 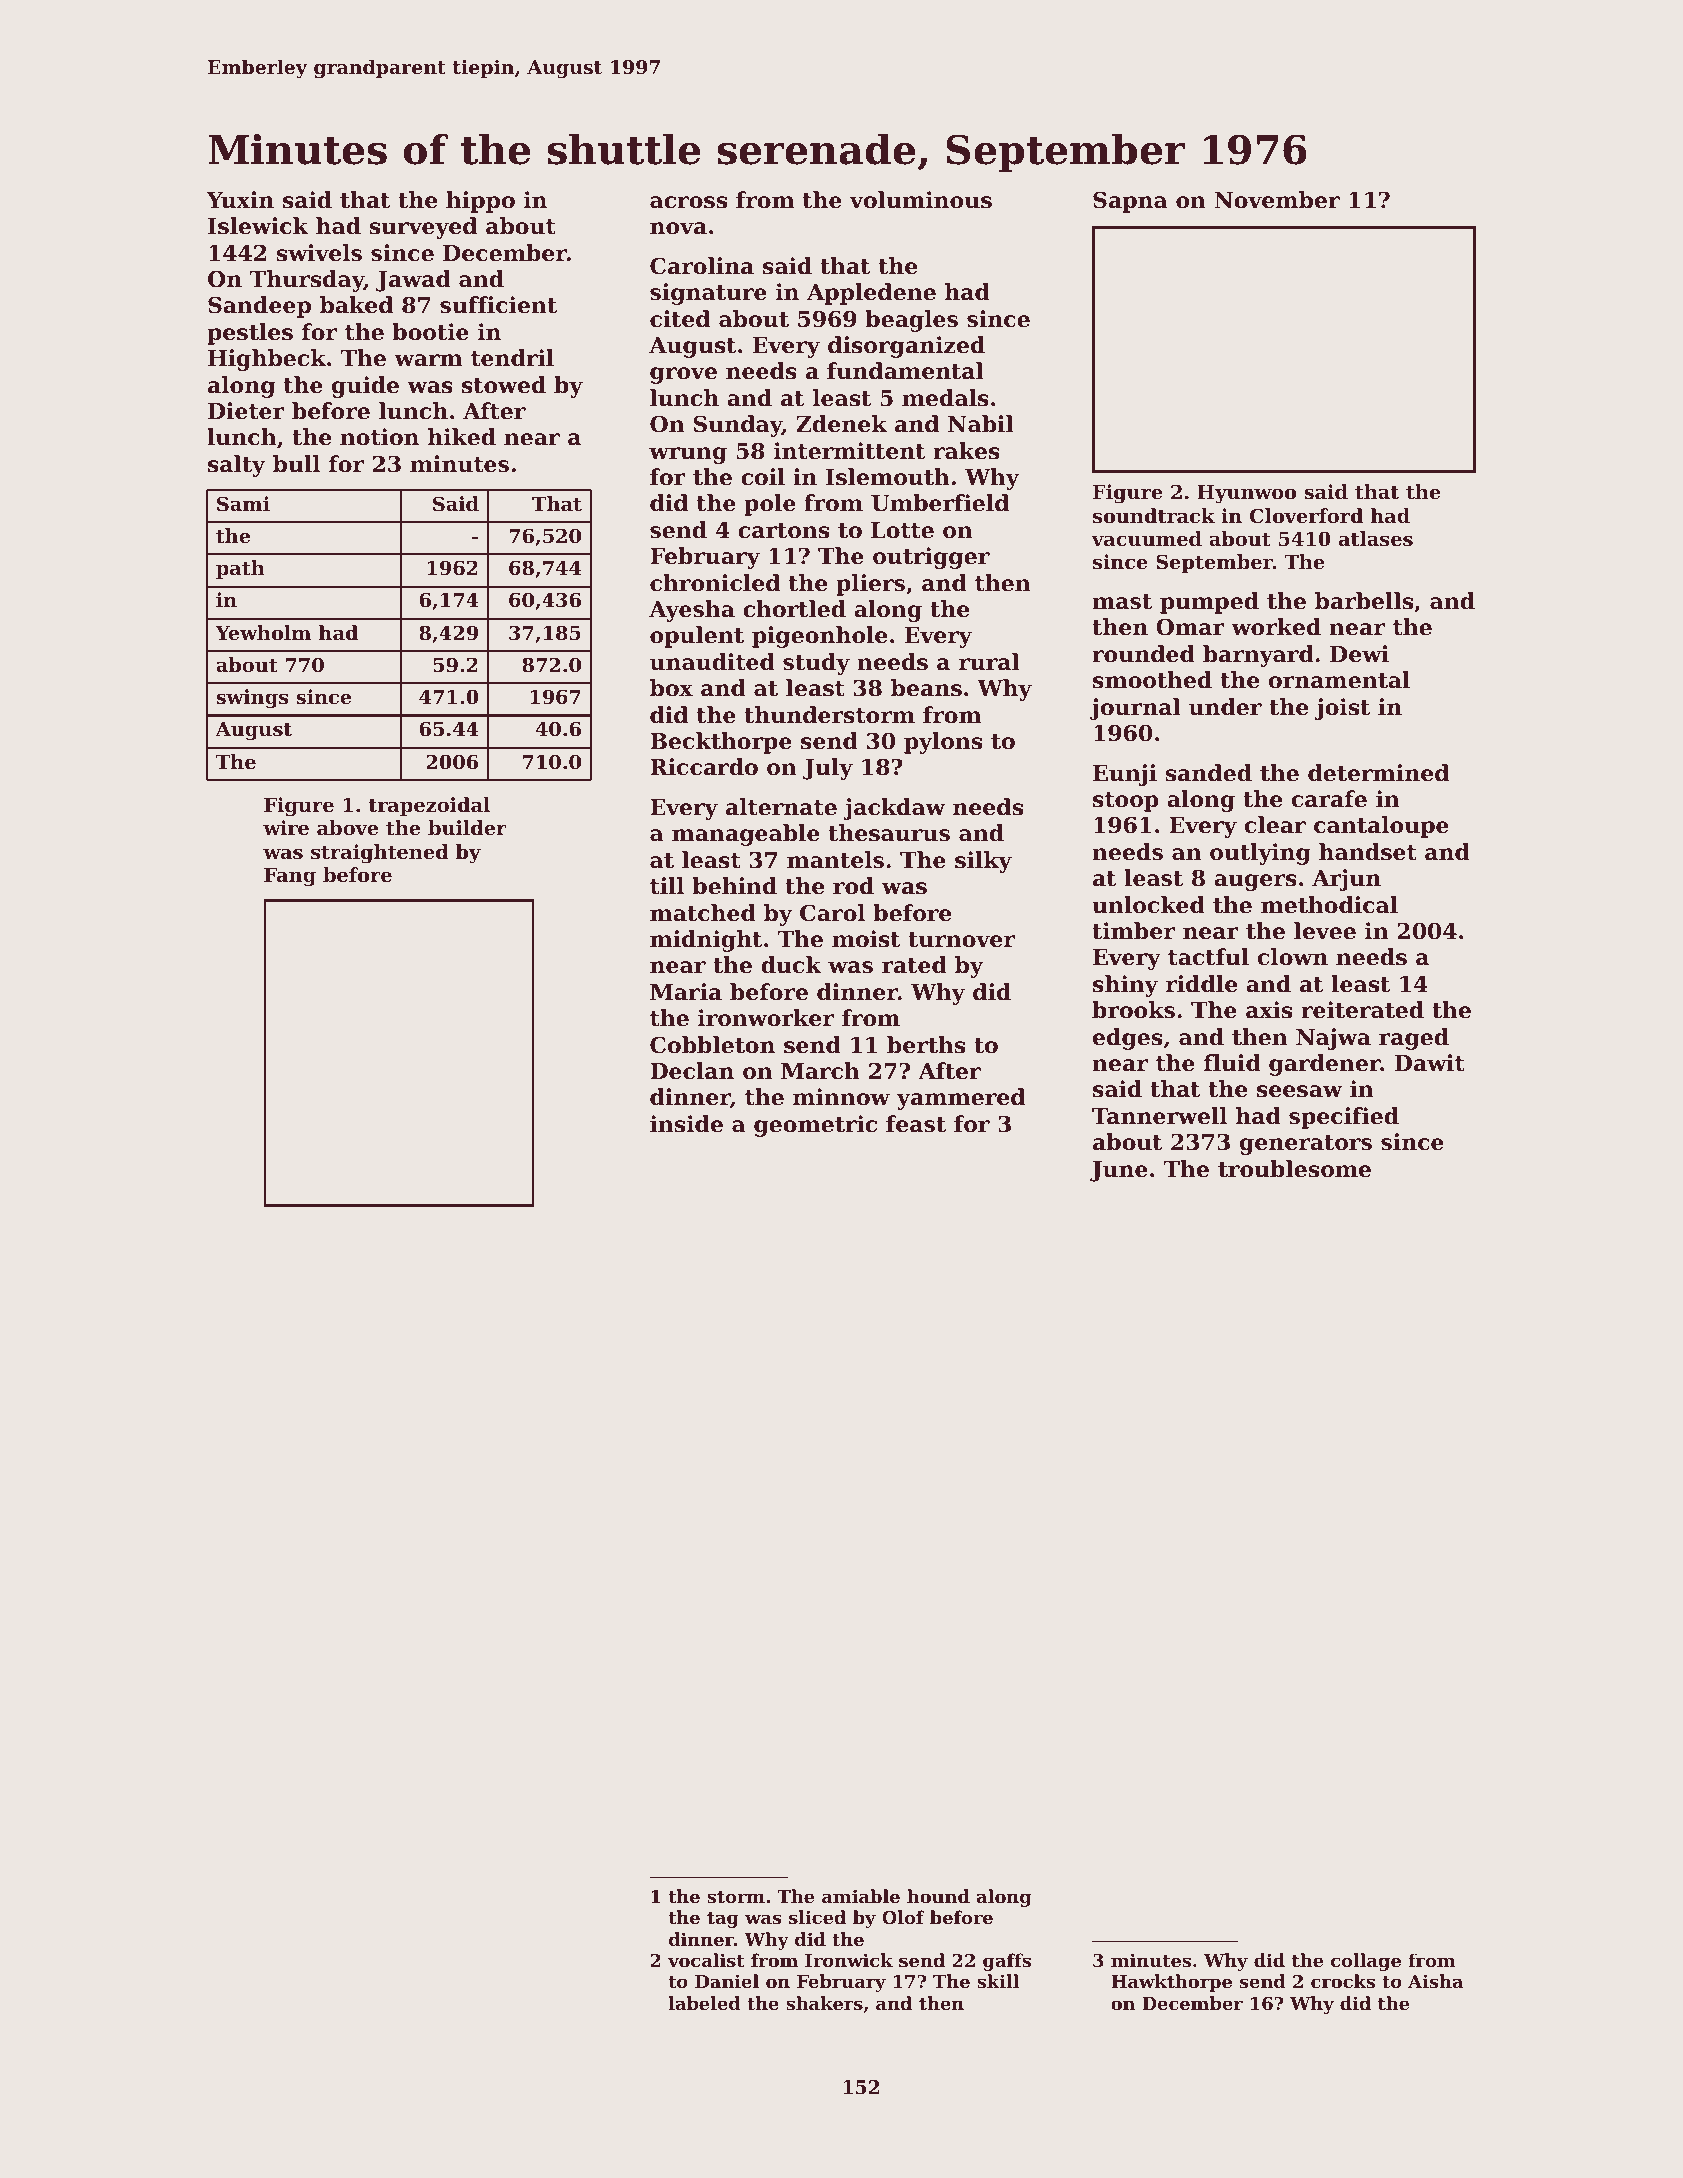 I want to click on Riccardo, so click(x=704, y=767).
